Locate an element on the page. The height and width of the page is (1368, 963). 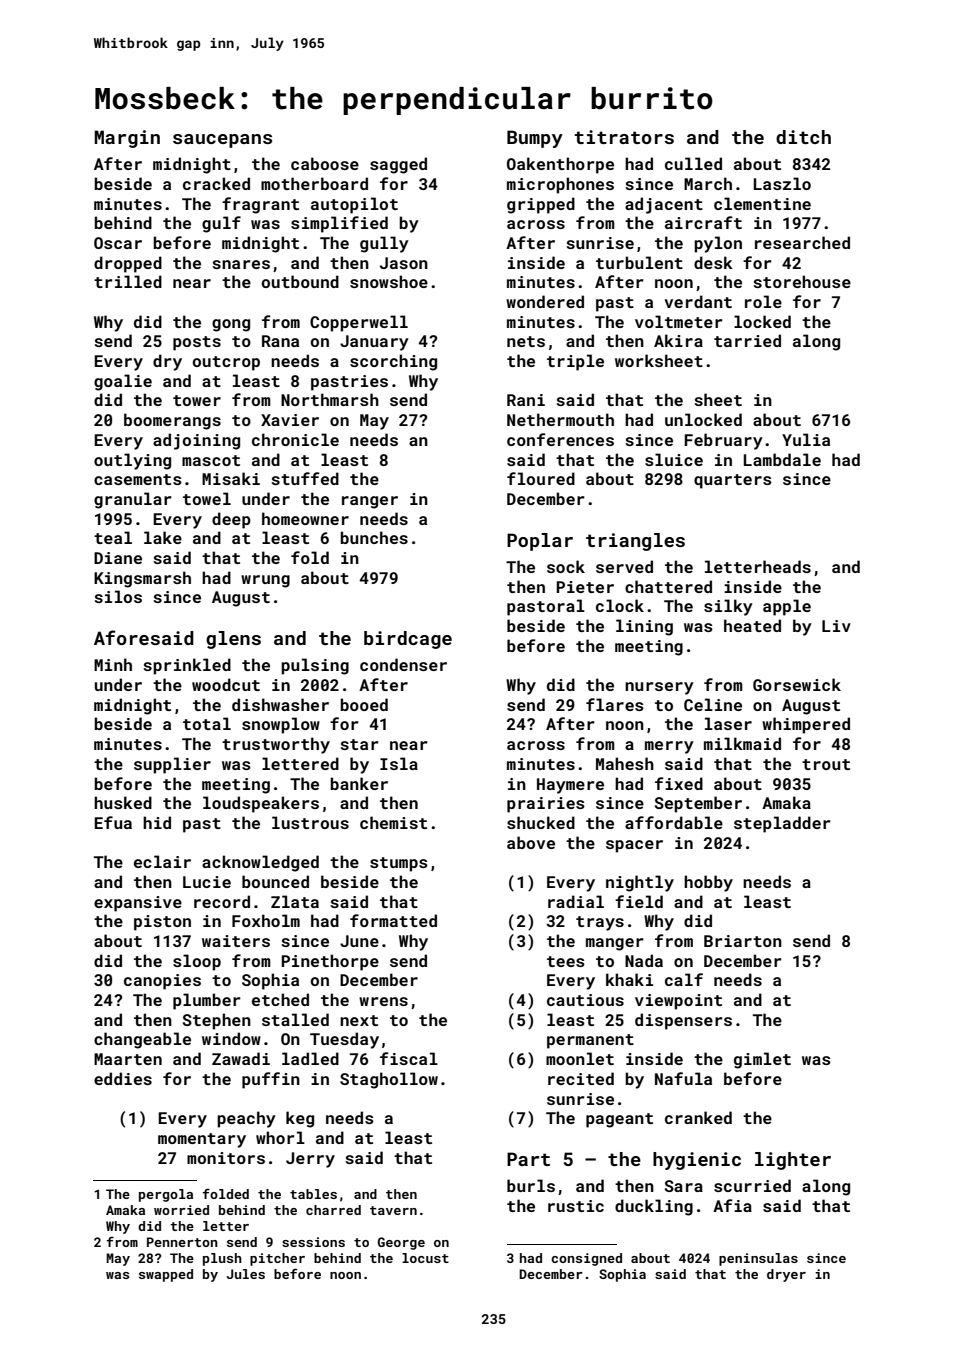
tavern is located at coordinates (393, 1210).
